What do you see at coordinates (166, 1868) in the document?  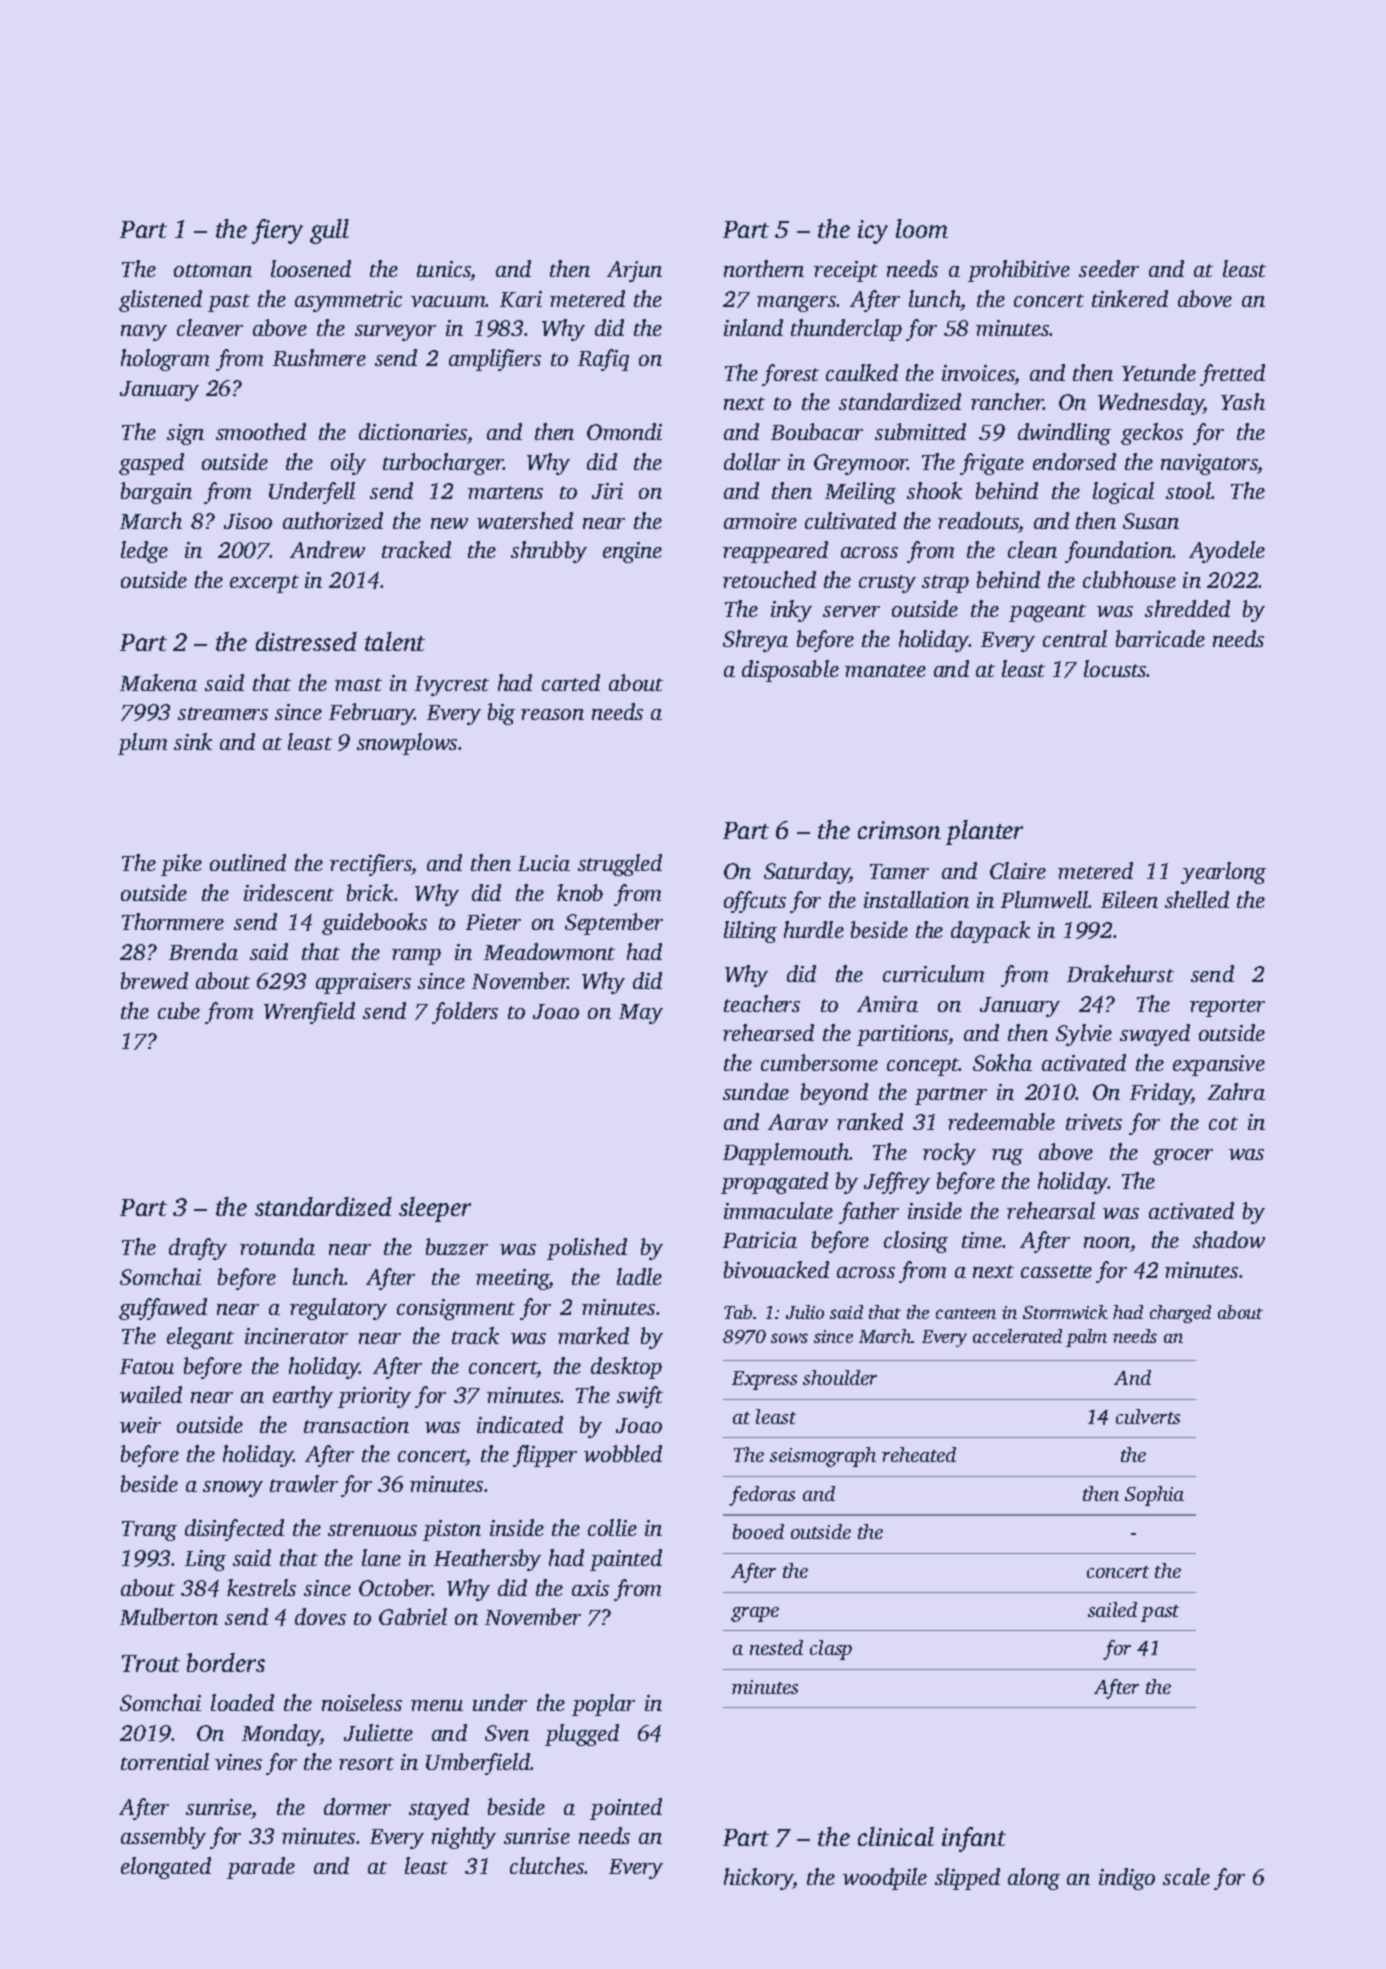 I see `elongated` at bounding box center [166, 1868].
